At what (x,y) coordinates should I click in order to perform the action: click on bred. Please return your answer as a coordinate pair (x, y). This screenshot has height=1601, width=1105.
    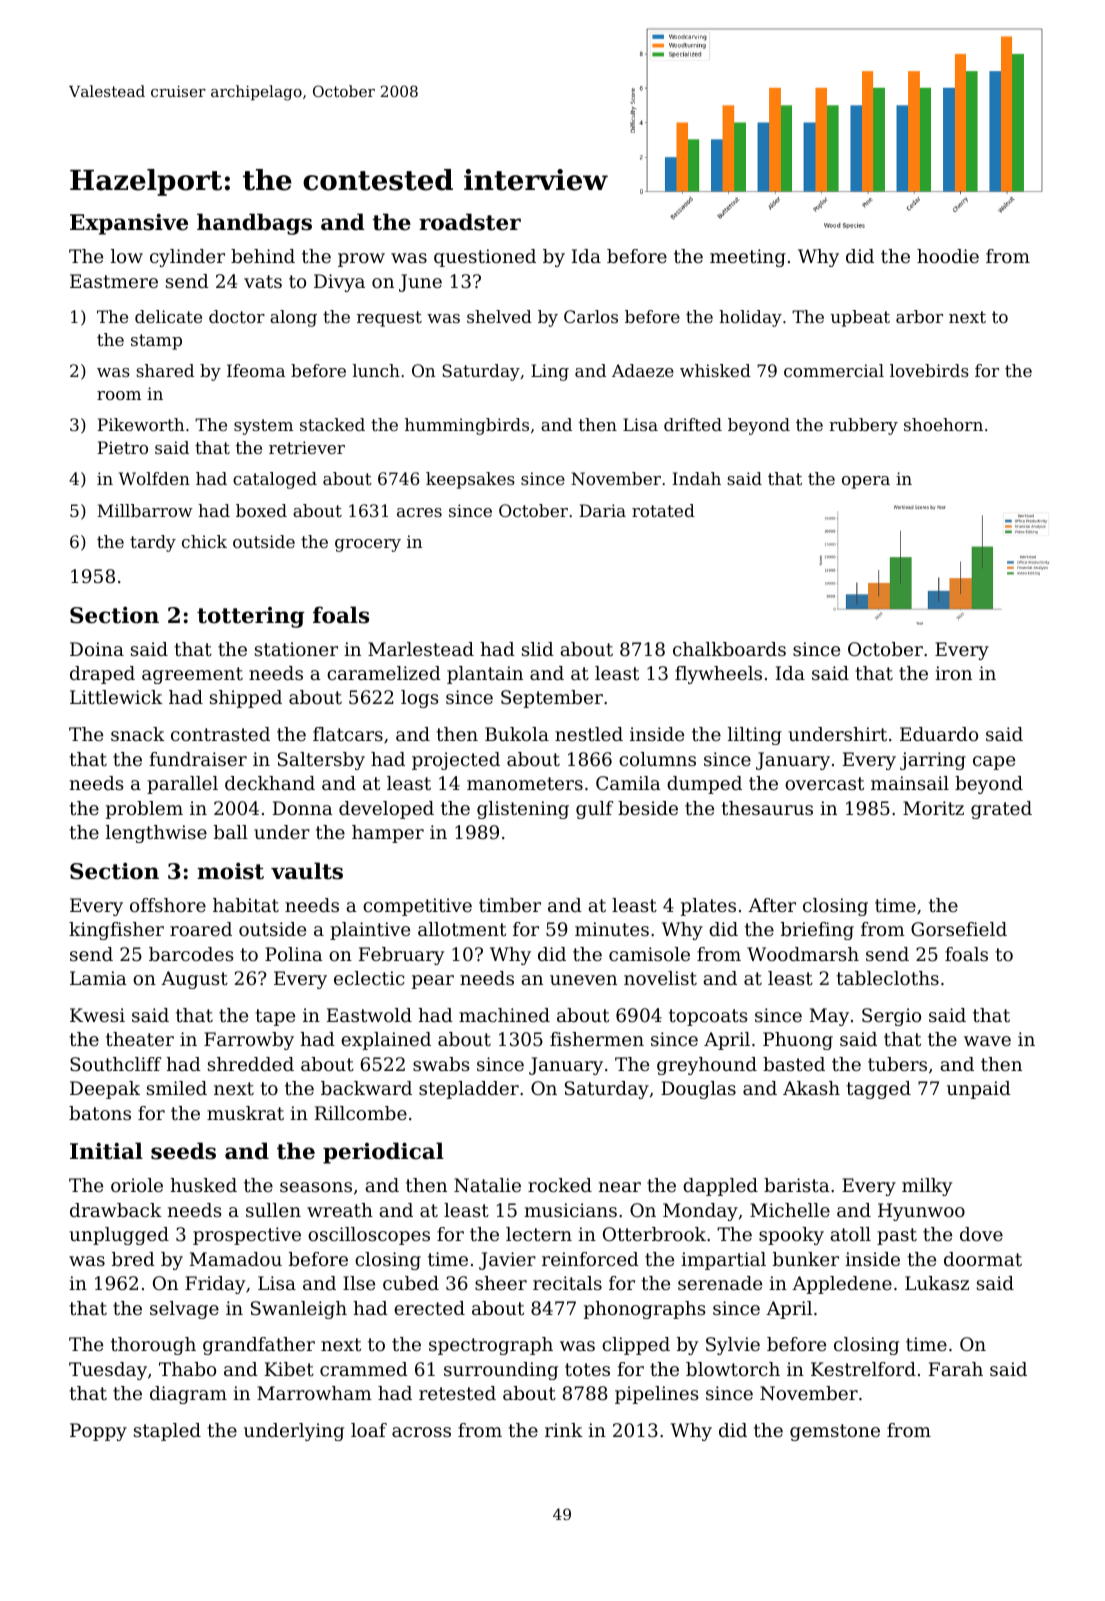
    Looking at the image, I should click on (133, 1259).
